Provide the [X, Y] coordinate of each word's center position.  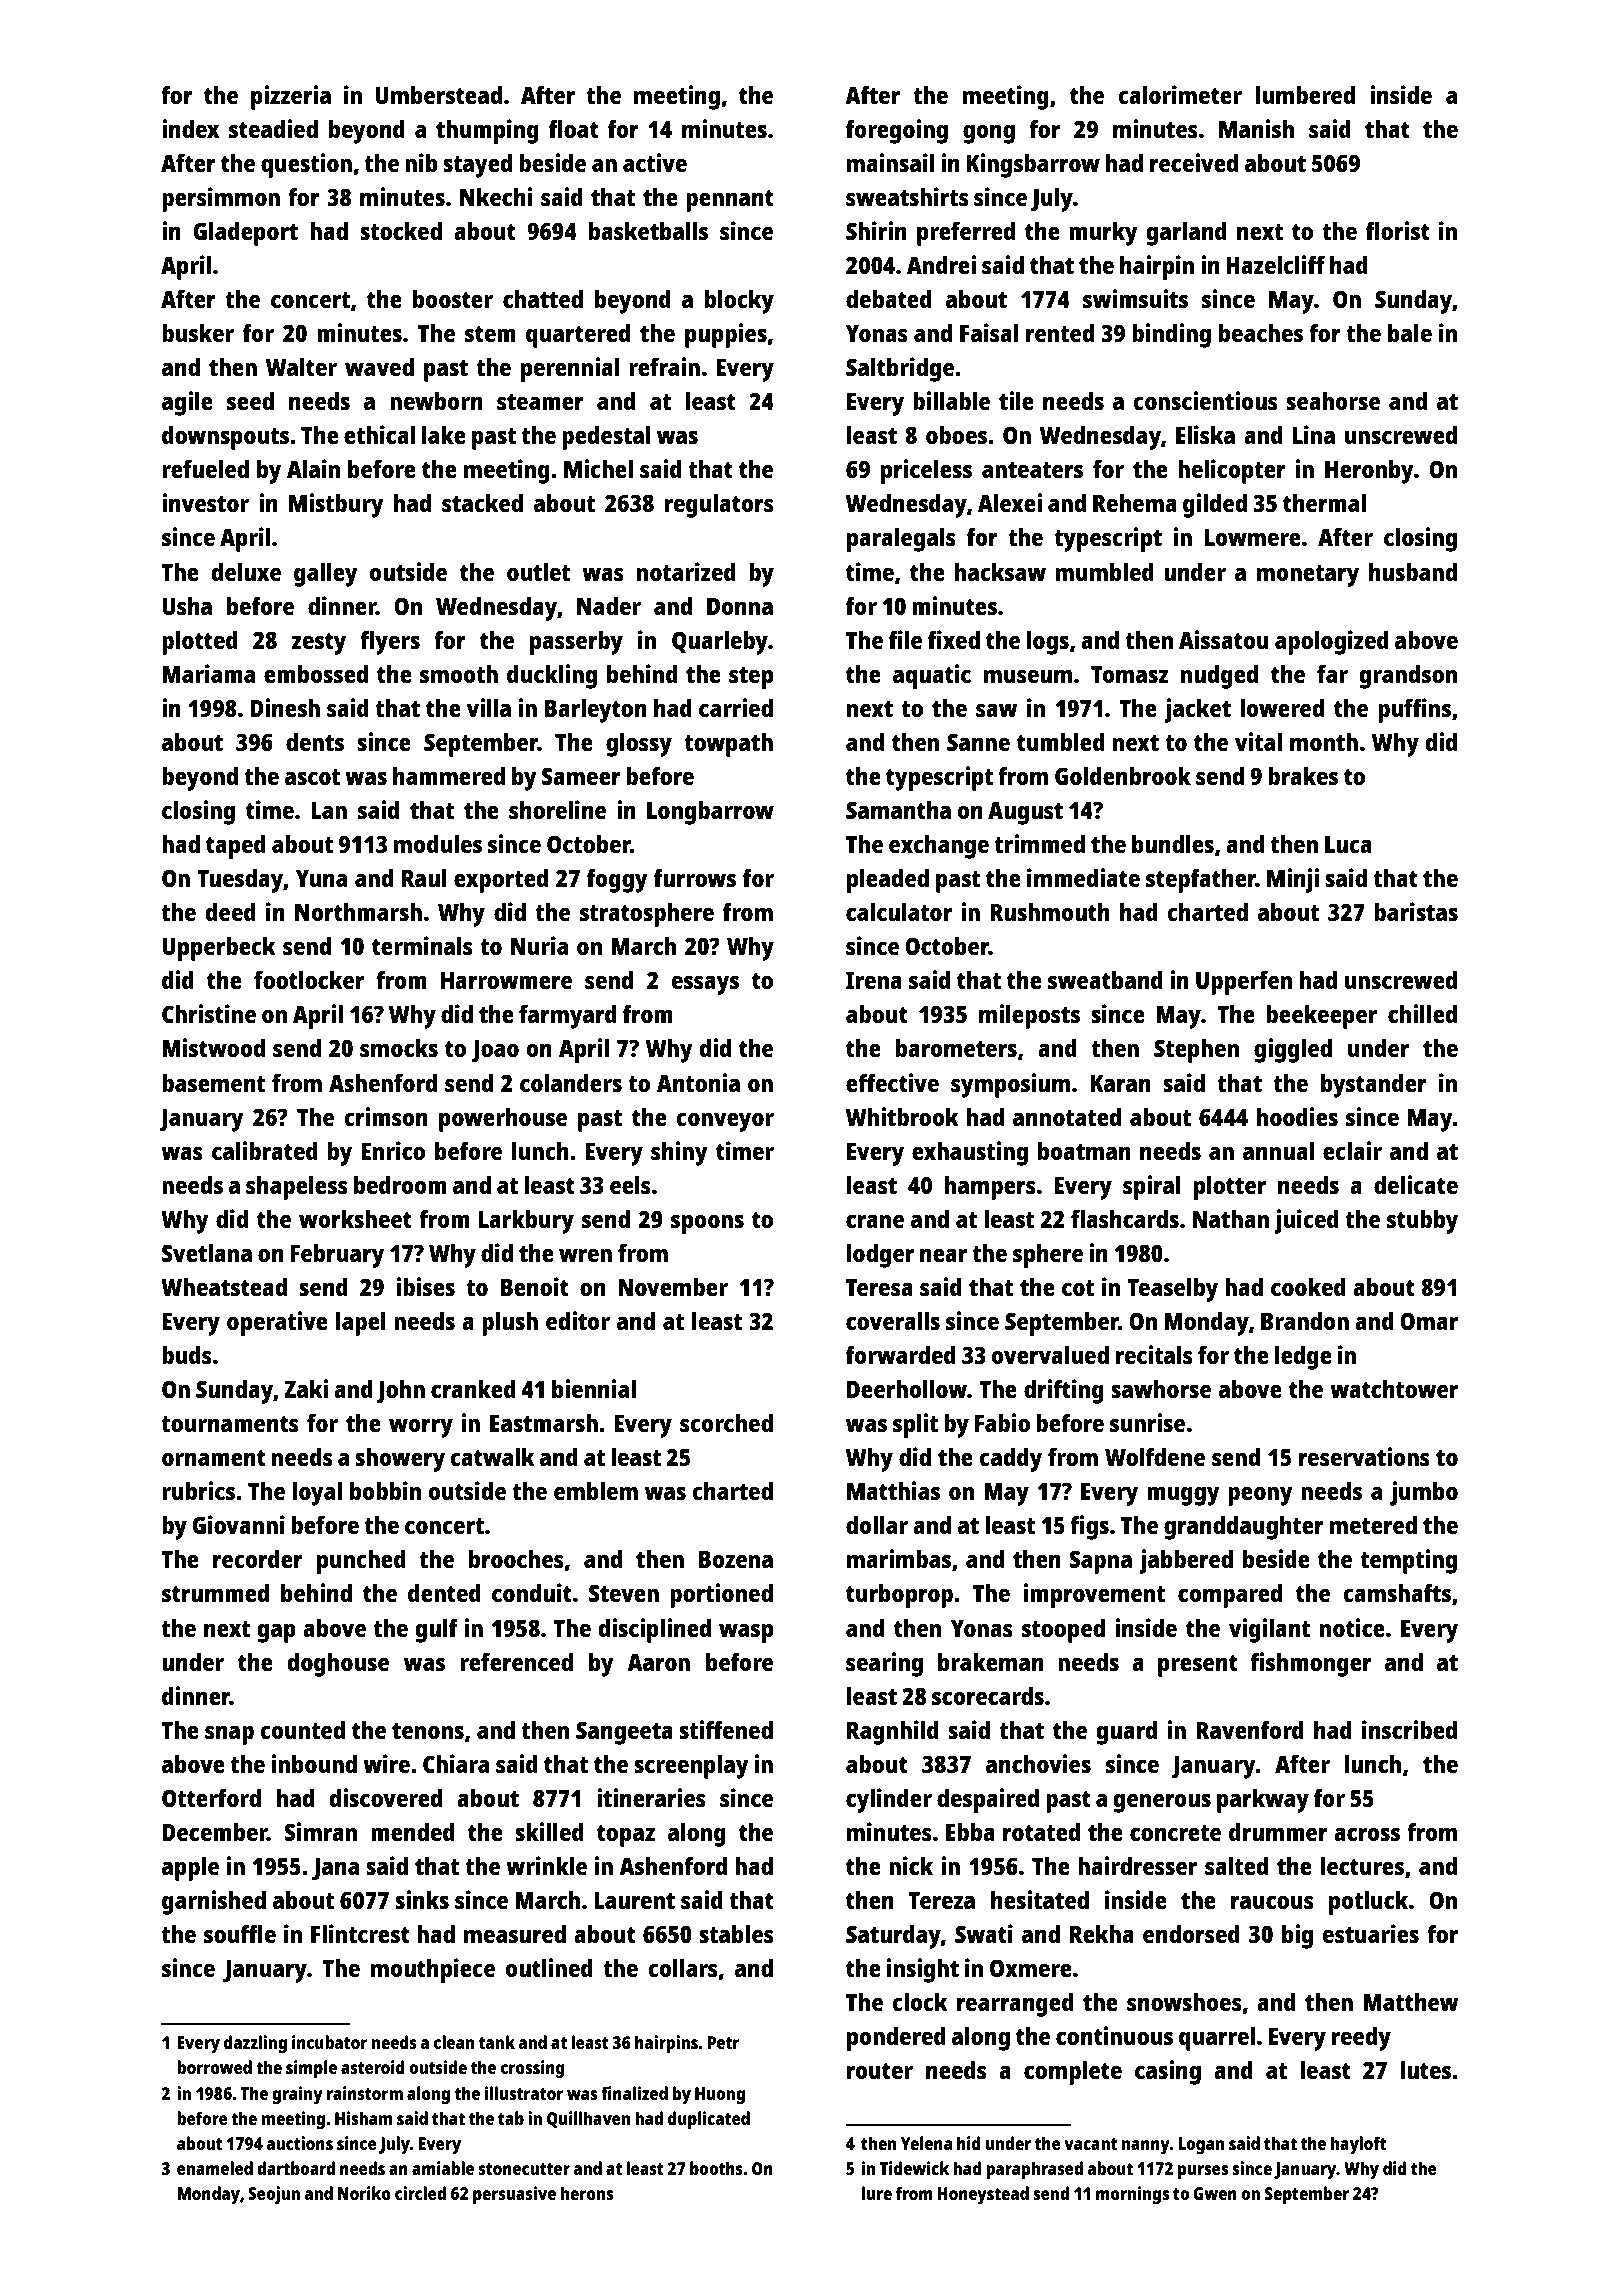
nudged [1219, 676]
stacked [482, 502]
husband [1413, 571]
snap [229, 1735]
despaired [988, 1800]
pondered [896, 2038]
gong [989, 134]
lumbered [1305, 94]
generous [1162, 1803]
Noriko [364, 2193]
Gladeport [245, 233]
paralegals [901, 539]
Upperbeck [219, 948]
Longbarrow [710, 812]
